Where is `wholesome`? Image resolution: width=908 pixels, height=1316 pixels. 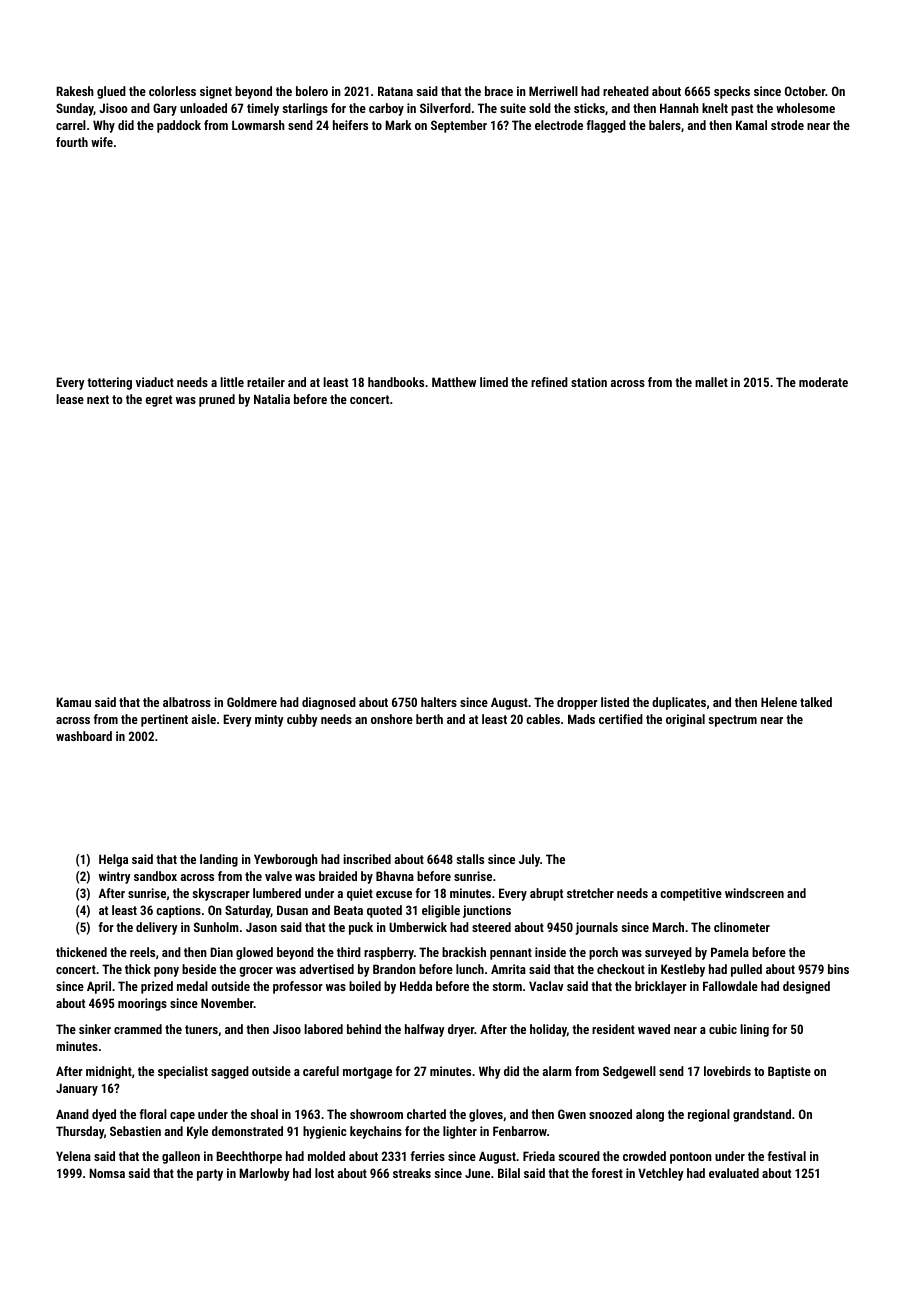
wholesome is located at coordinates (805, 108).
